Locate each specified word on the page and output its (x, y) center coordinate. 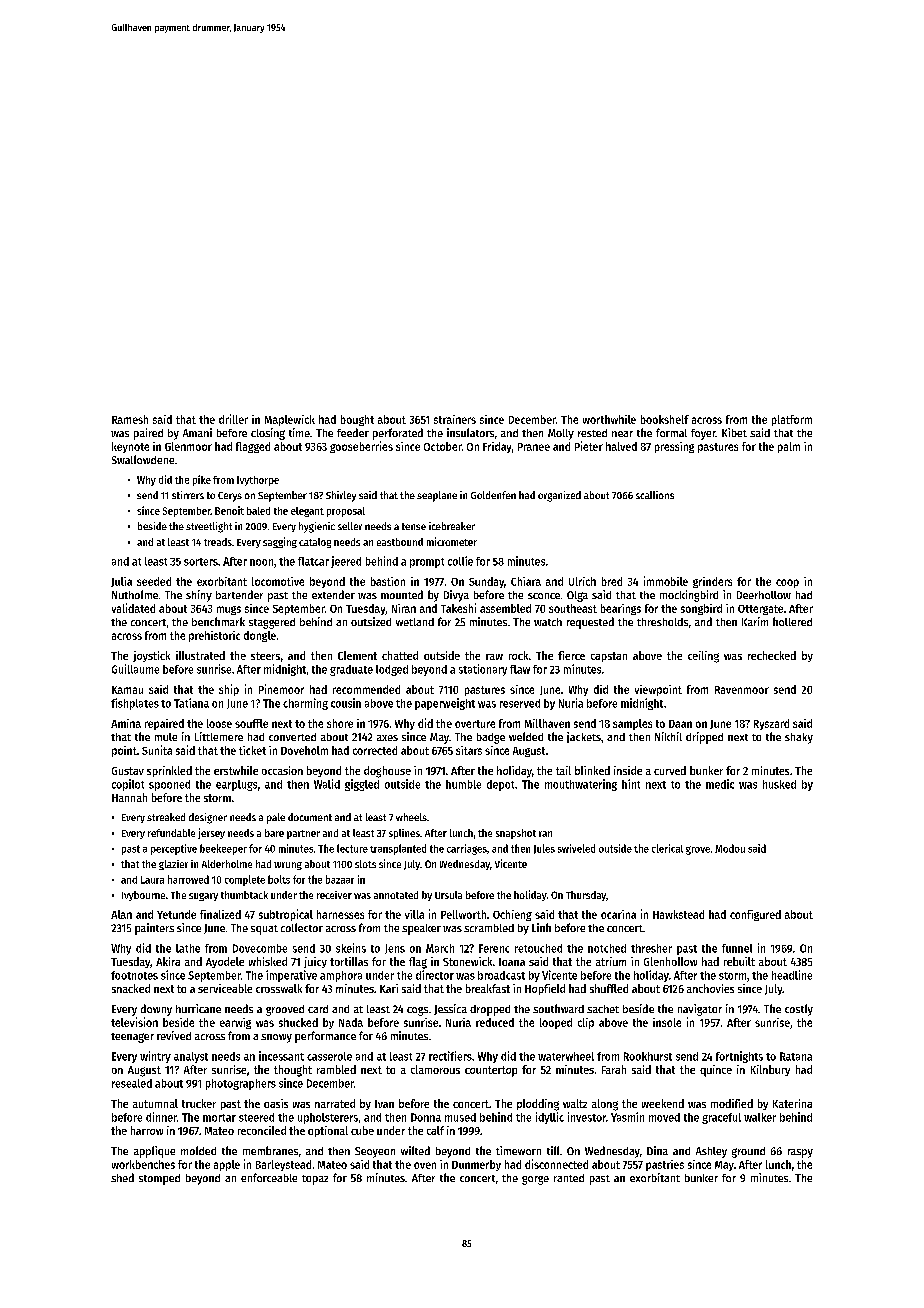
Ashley (711, 1152)
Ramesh (130, 419)
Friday (497, 447)
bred (612, 581)
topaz (315, 1180)
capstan (609, 657)
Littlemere (219, 736)
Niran (404, 608)
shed (122, 1177)
